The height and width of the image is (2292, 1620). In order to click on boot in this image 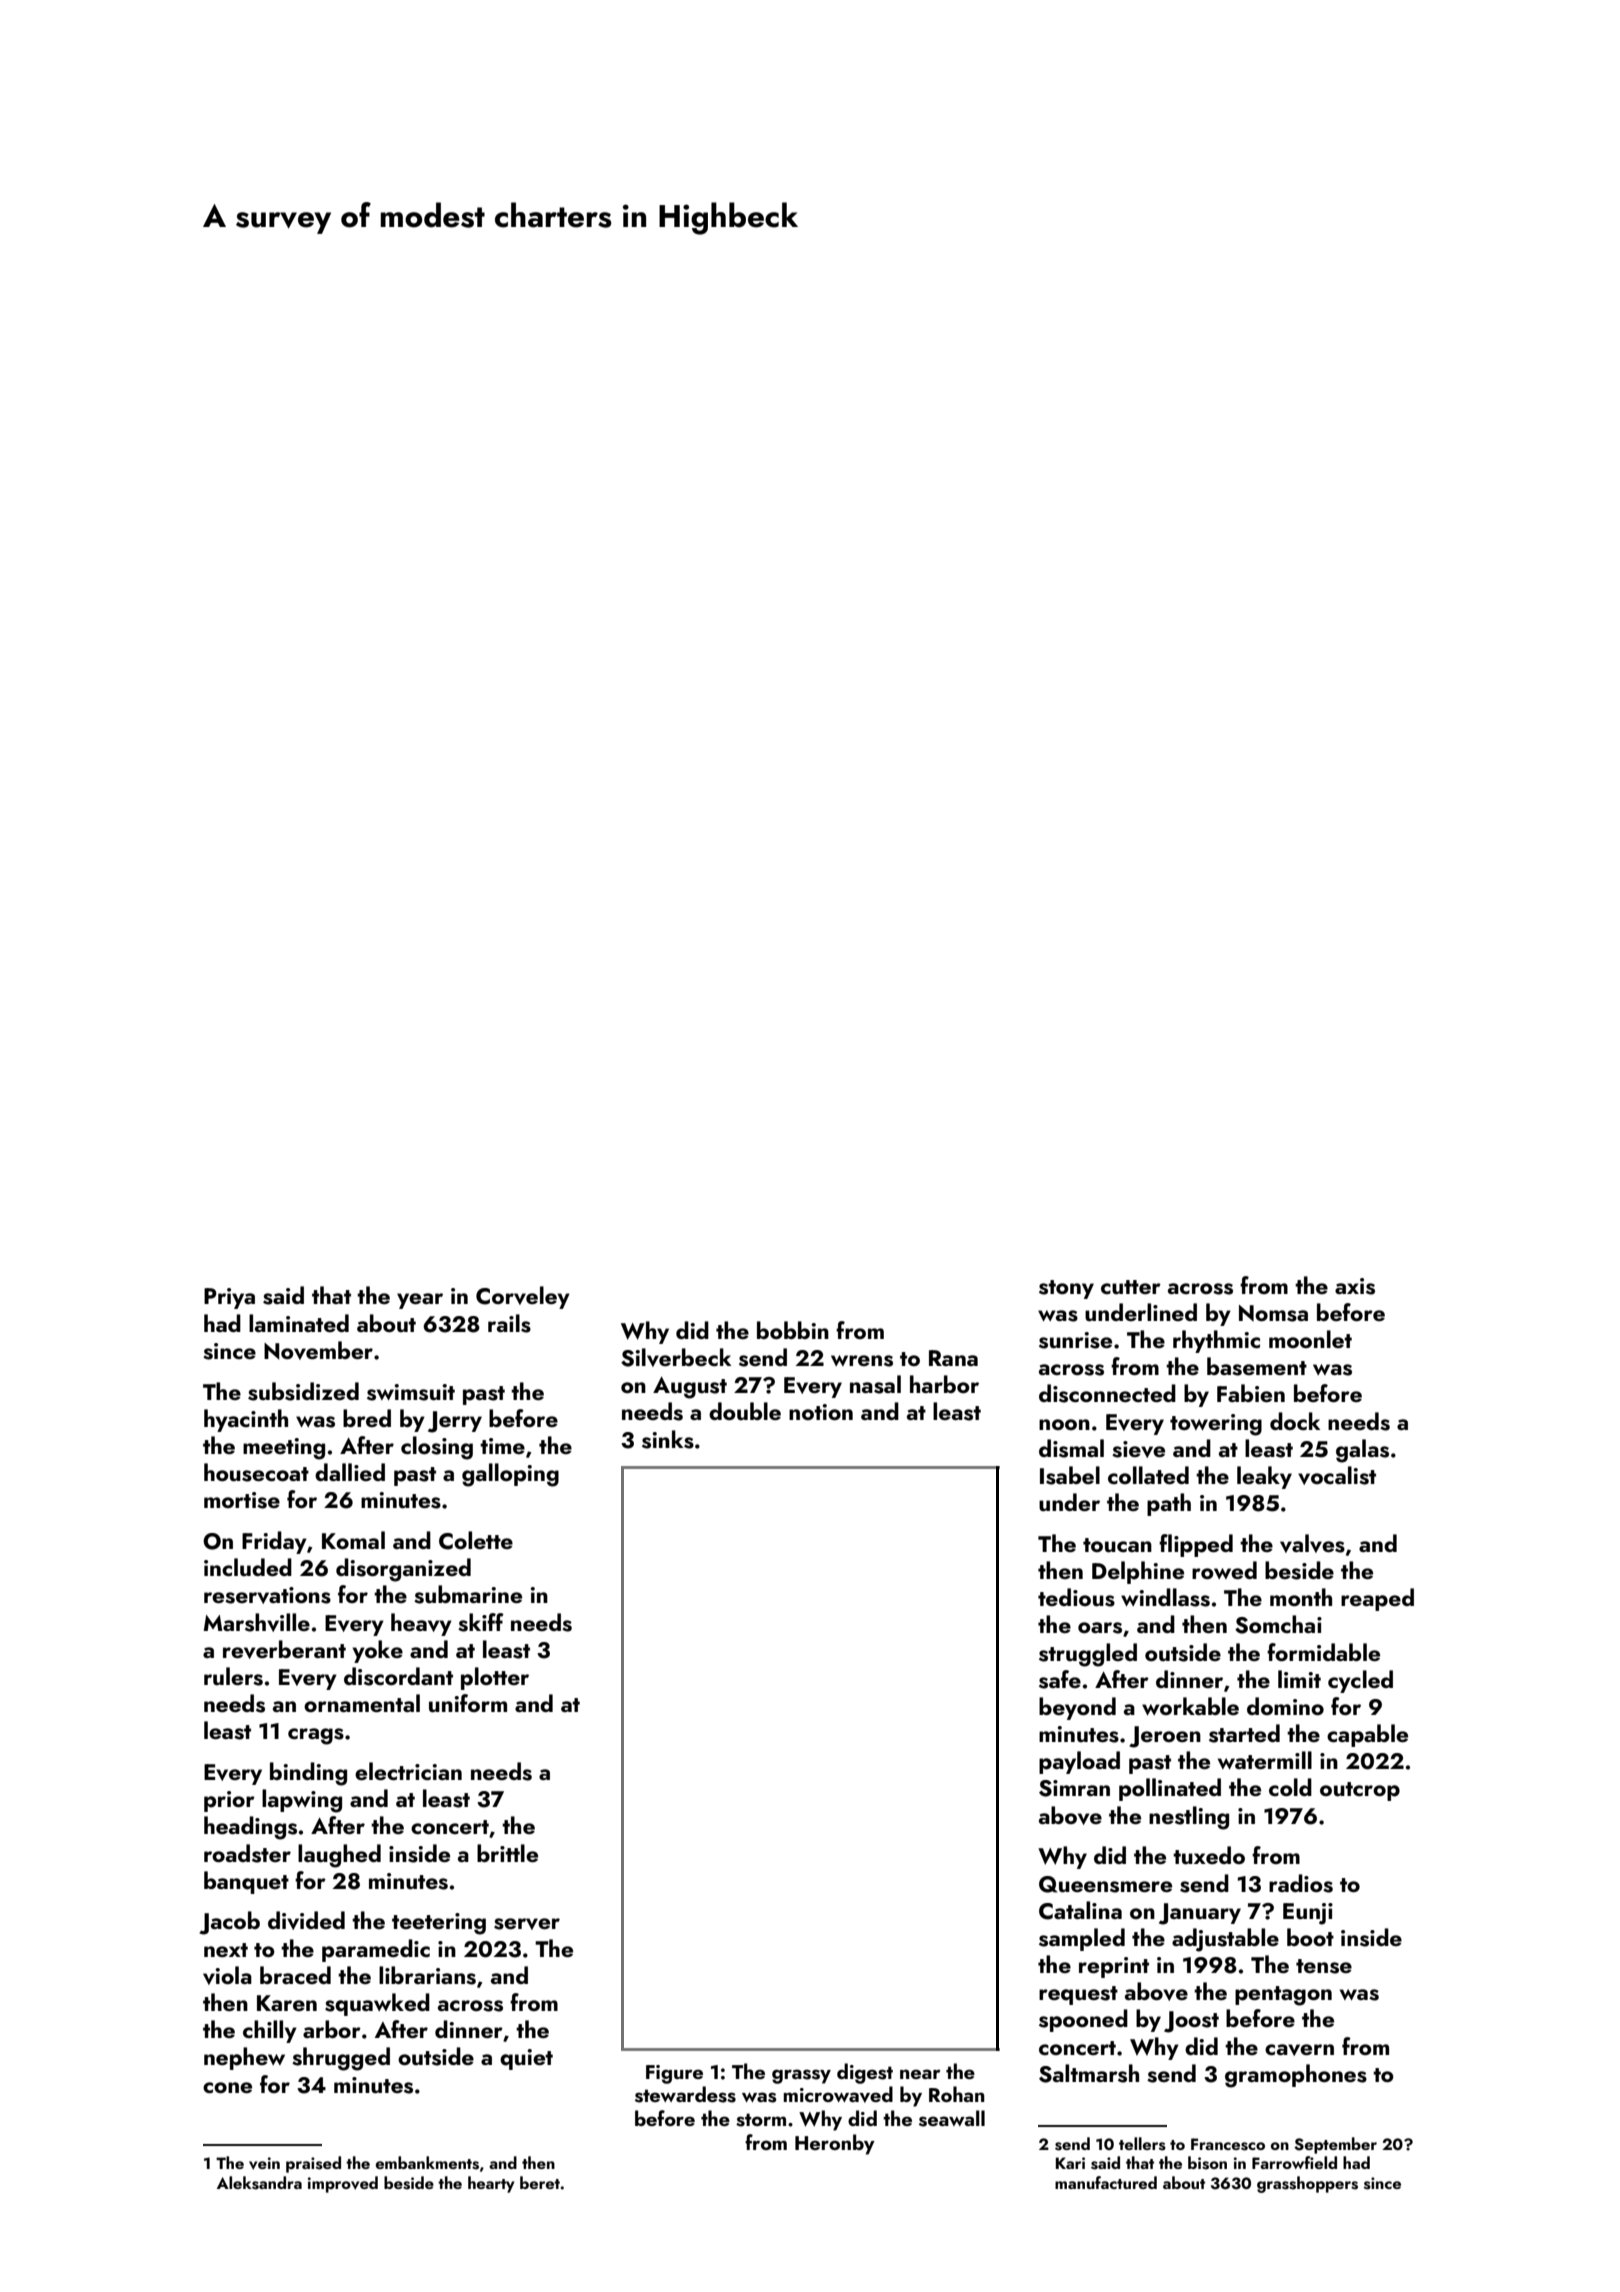, I will do `click(1310, 1937)`.
